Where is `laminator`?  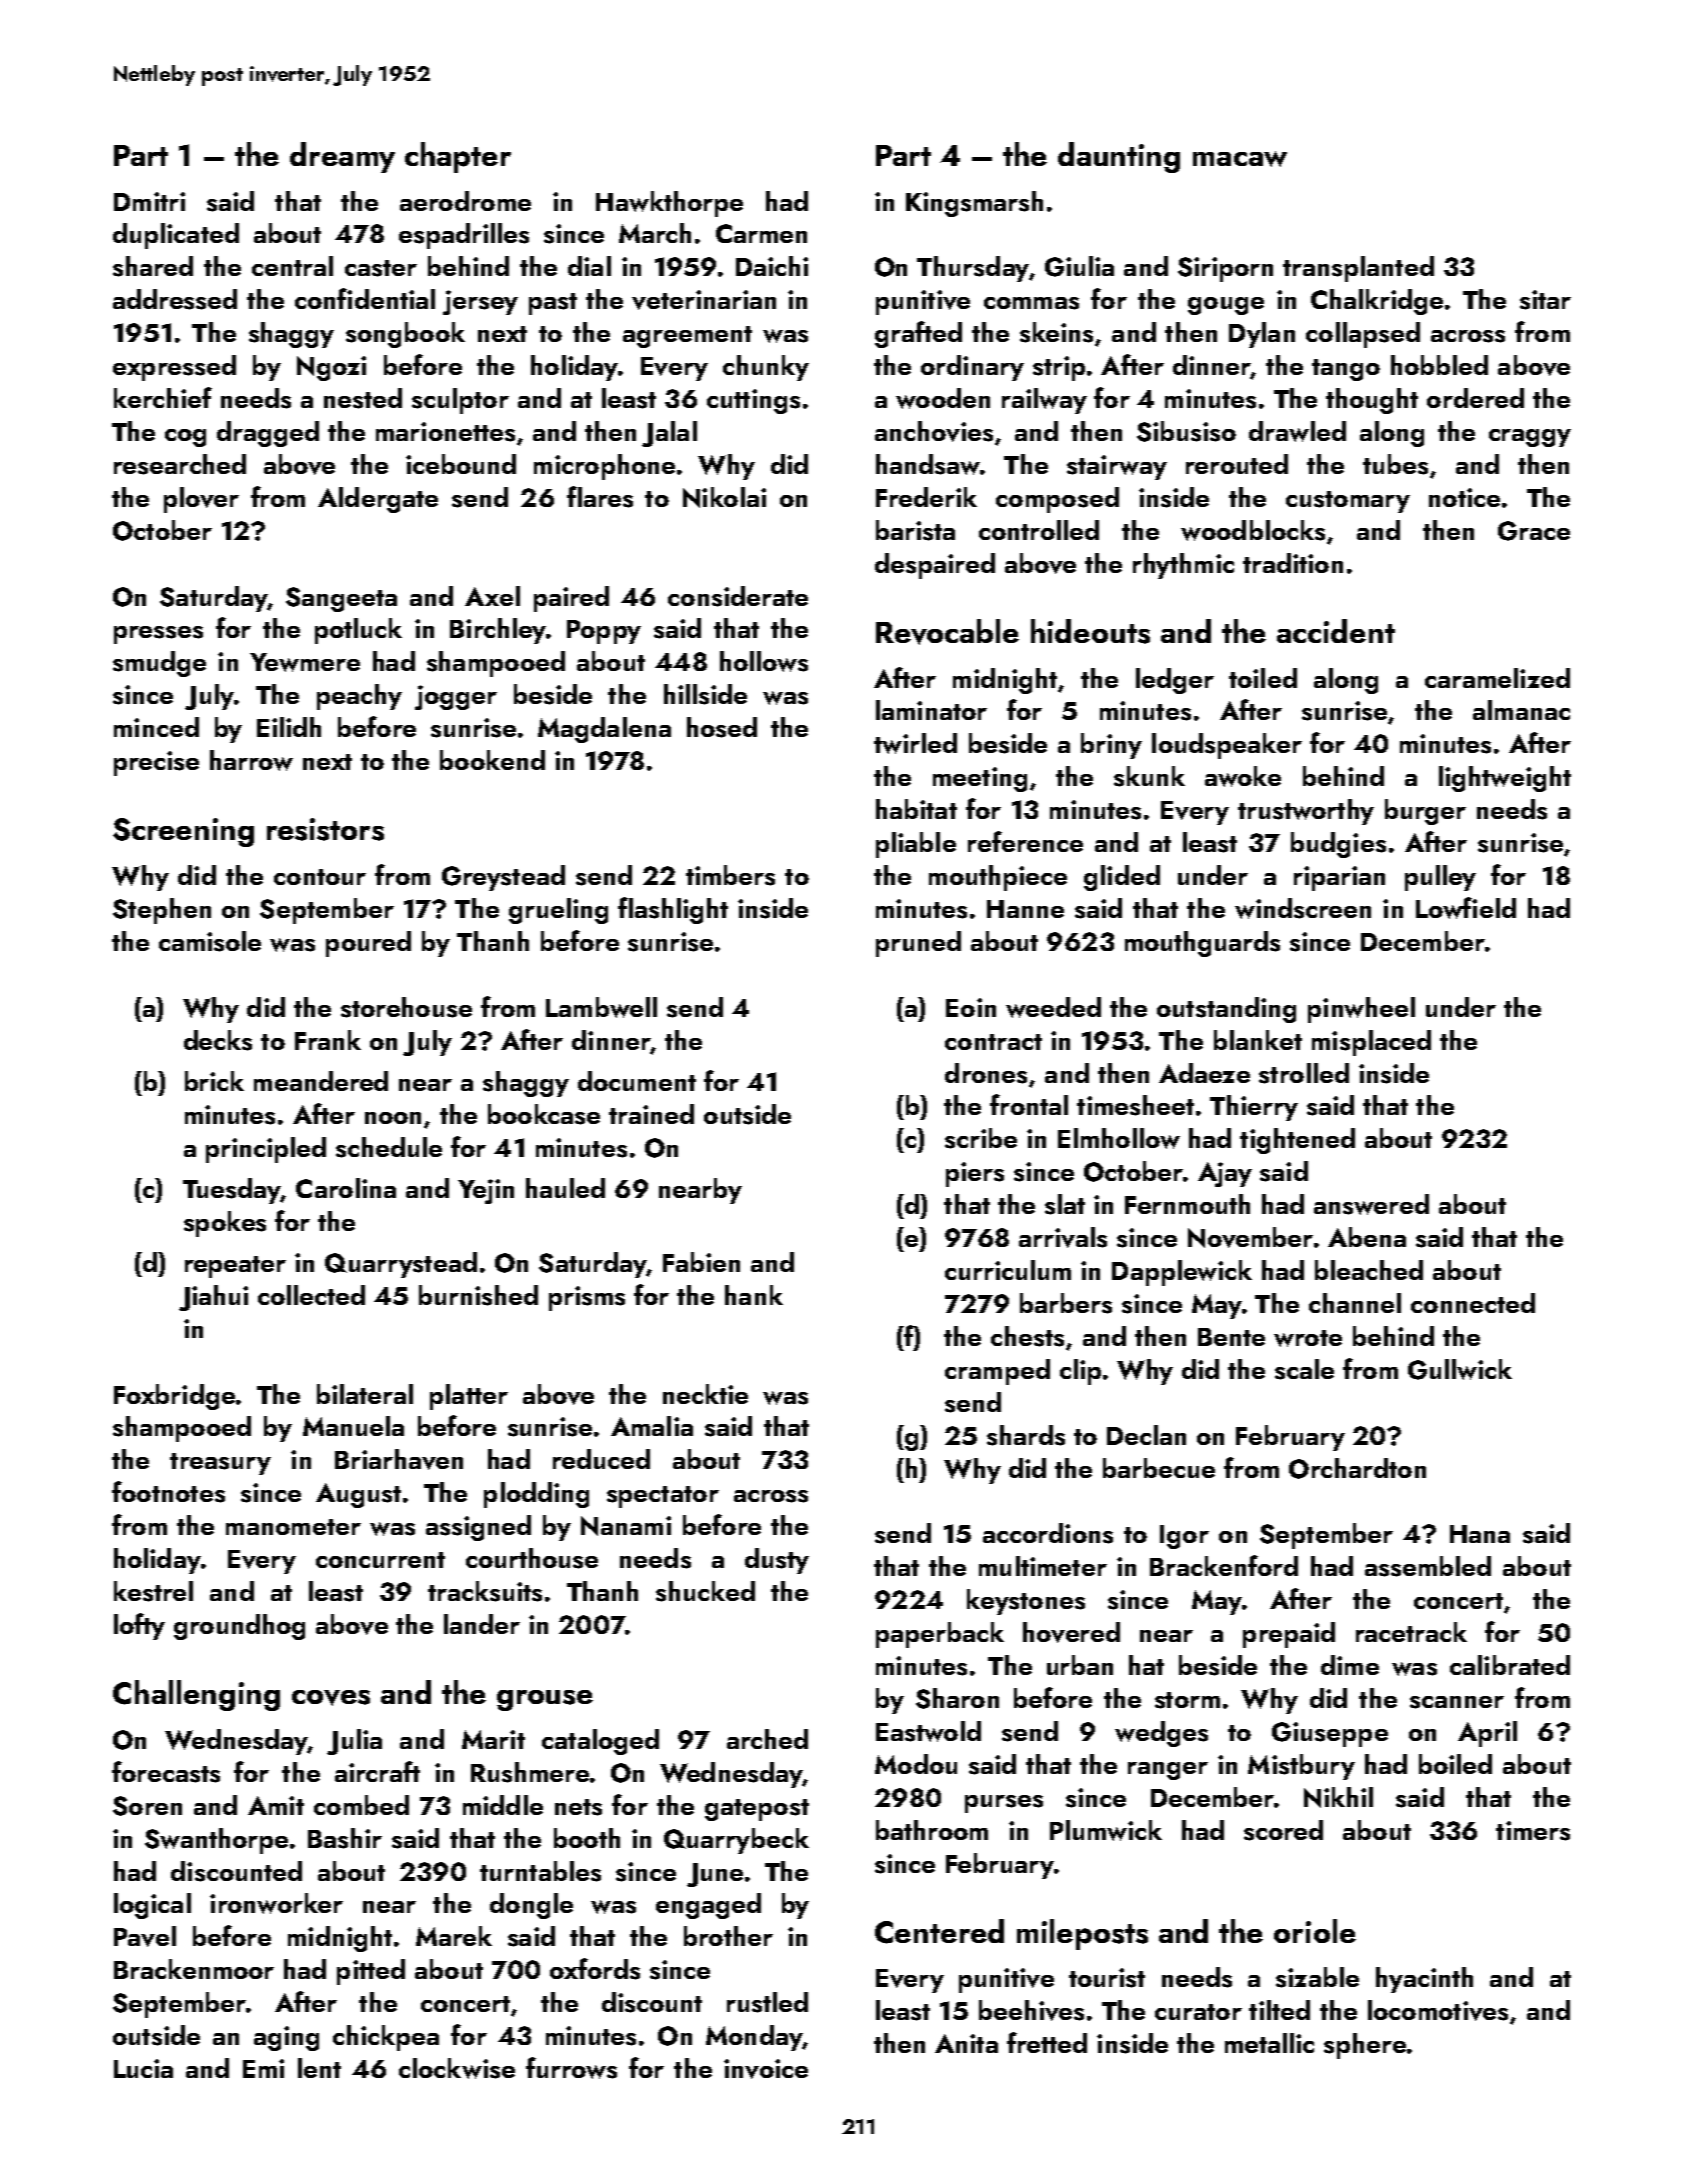 laminator is located at coordinates (931, 710).
